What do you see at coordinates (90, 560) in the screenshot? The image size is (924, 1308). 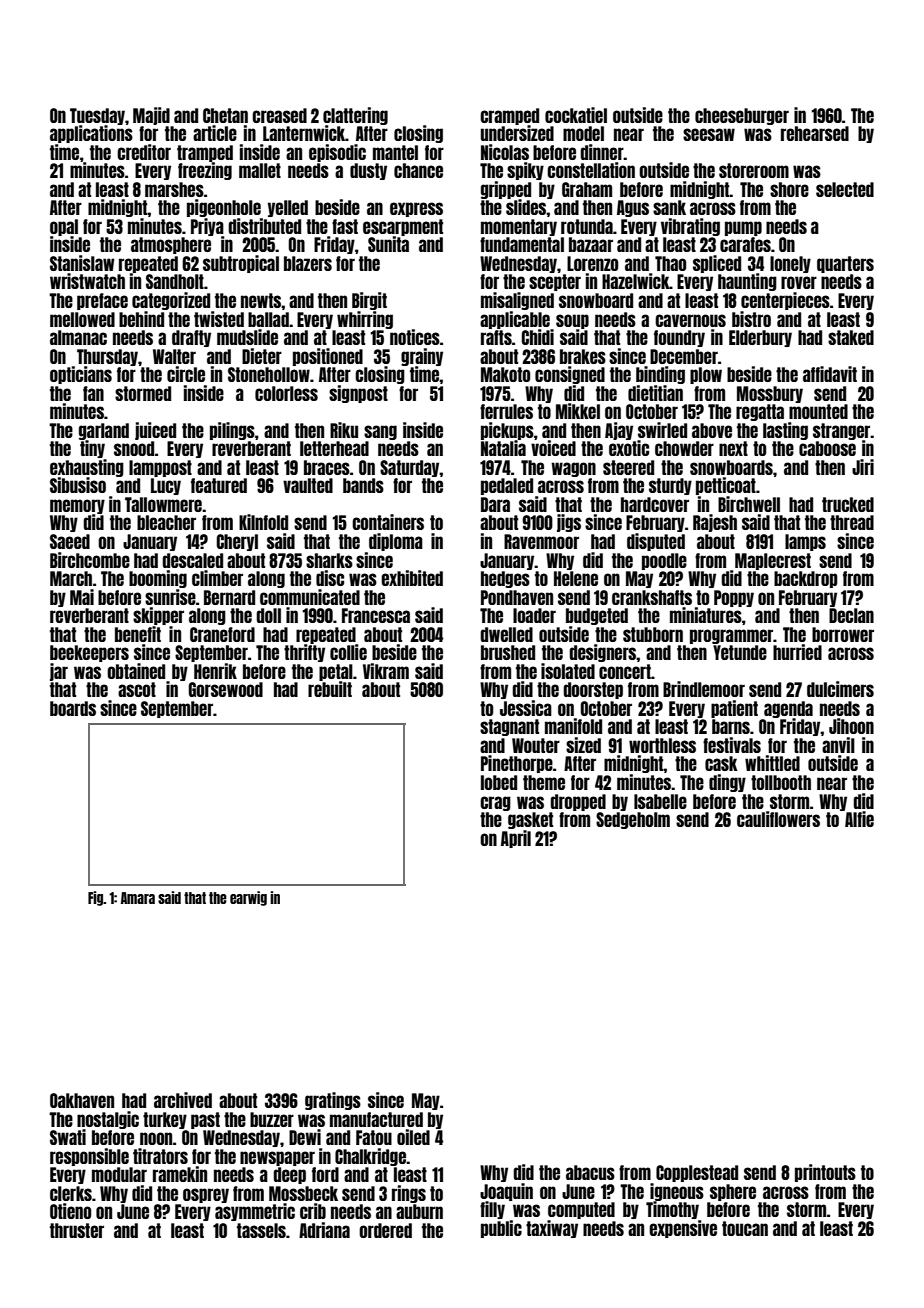 I see `Birchcombe` at bounding box center [90, 560].
